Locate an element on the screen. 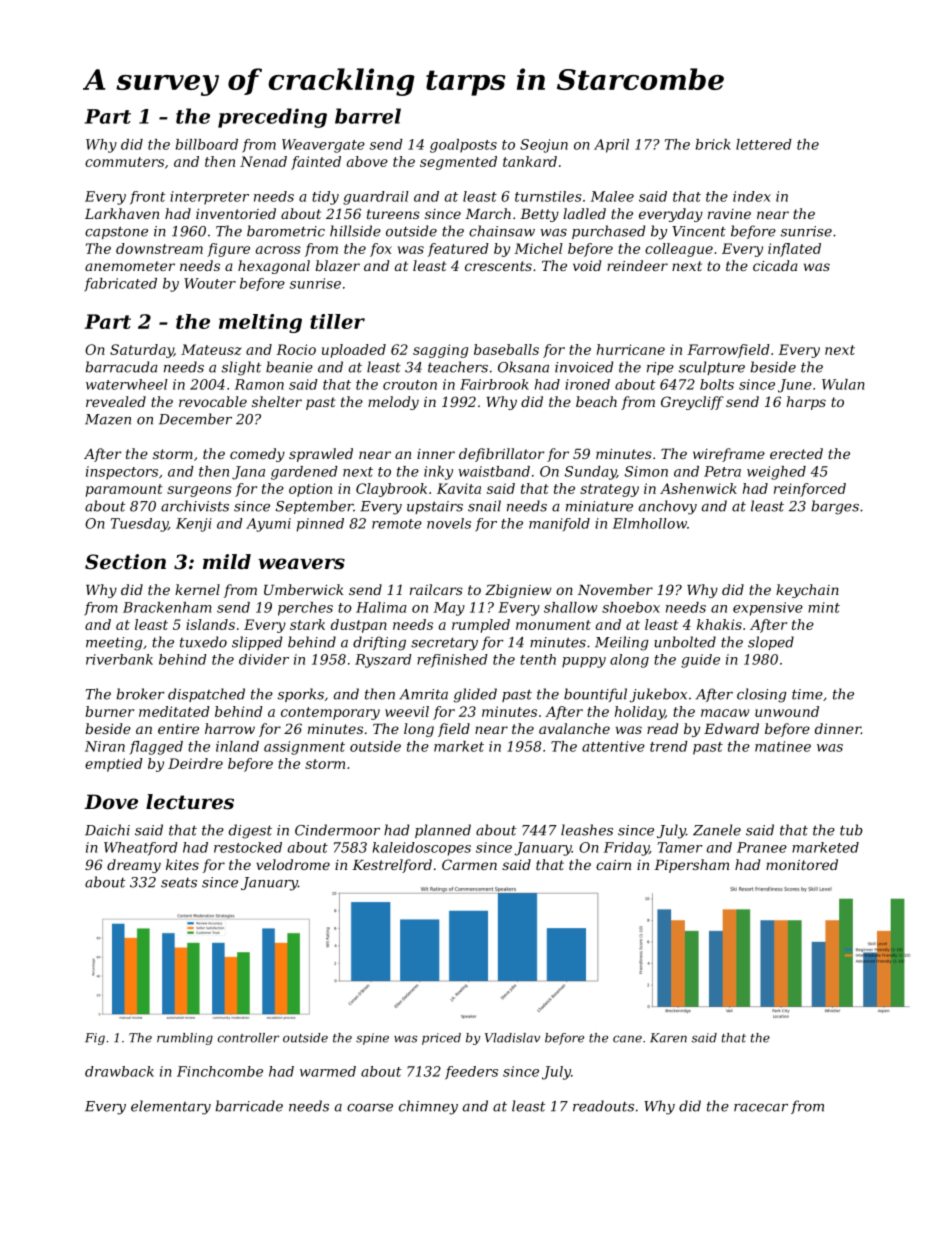 The image size is (952, 1233). lectures is located at coordinates (190, 802).
